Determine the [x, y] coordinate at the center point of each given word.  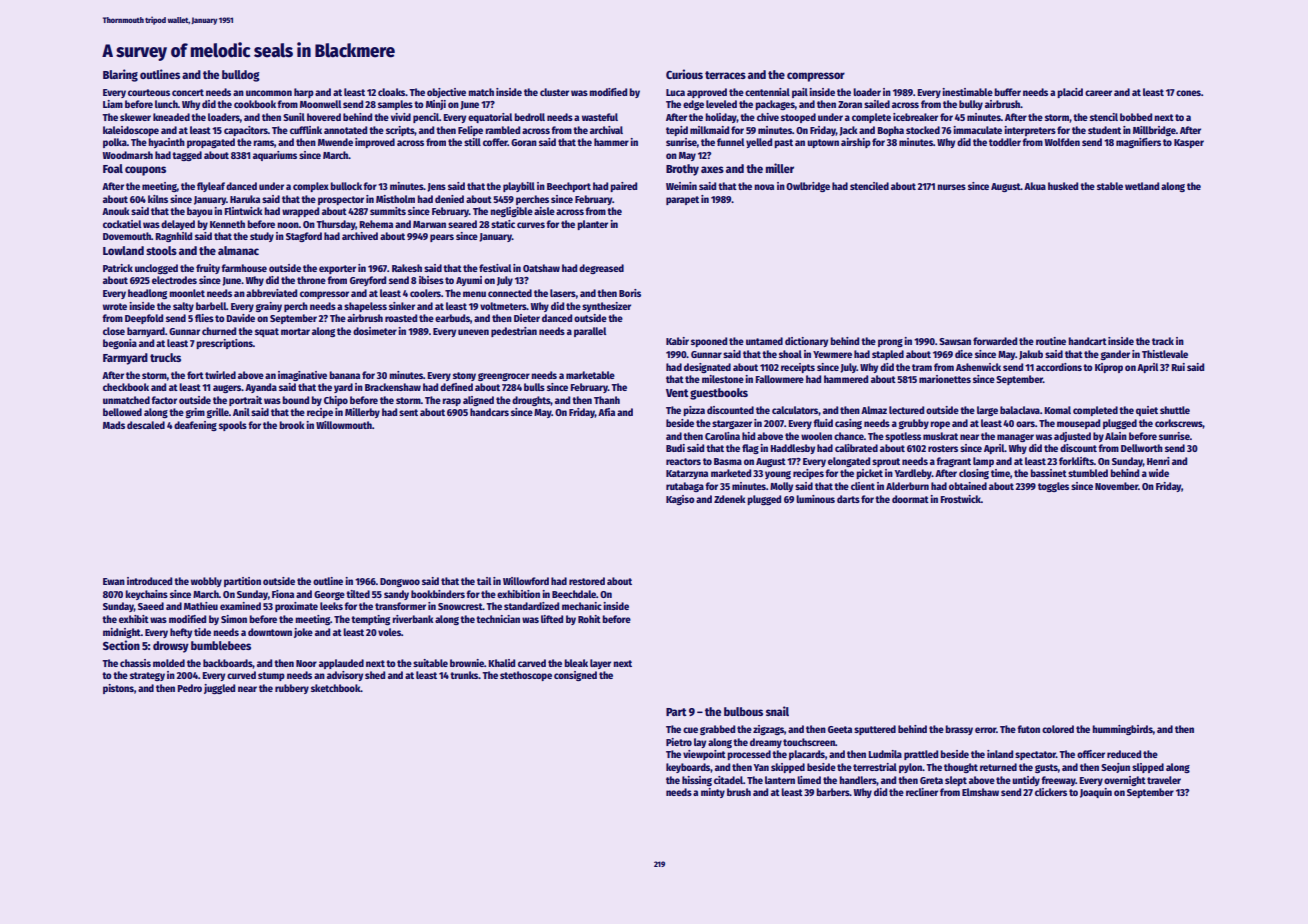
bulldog [241, 76]
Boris [630, 293]
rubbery [292, 689]
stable [1110, 186]
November [1116, 486]
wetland [1142, 186]
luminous [815, 499]
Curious [684, 74]
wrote [115, 306]
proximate [296, 607]
